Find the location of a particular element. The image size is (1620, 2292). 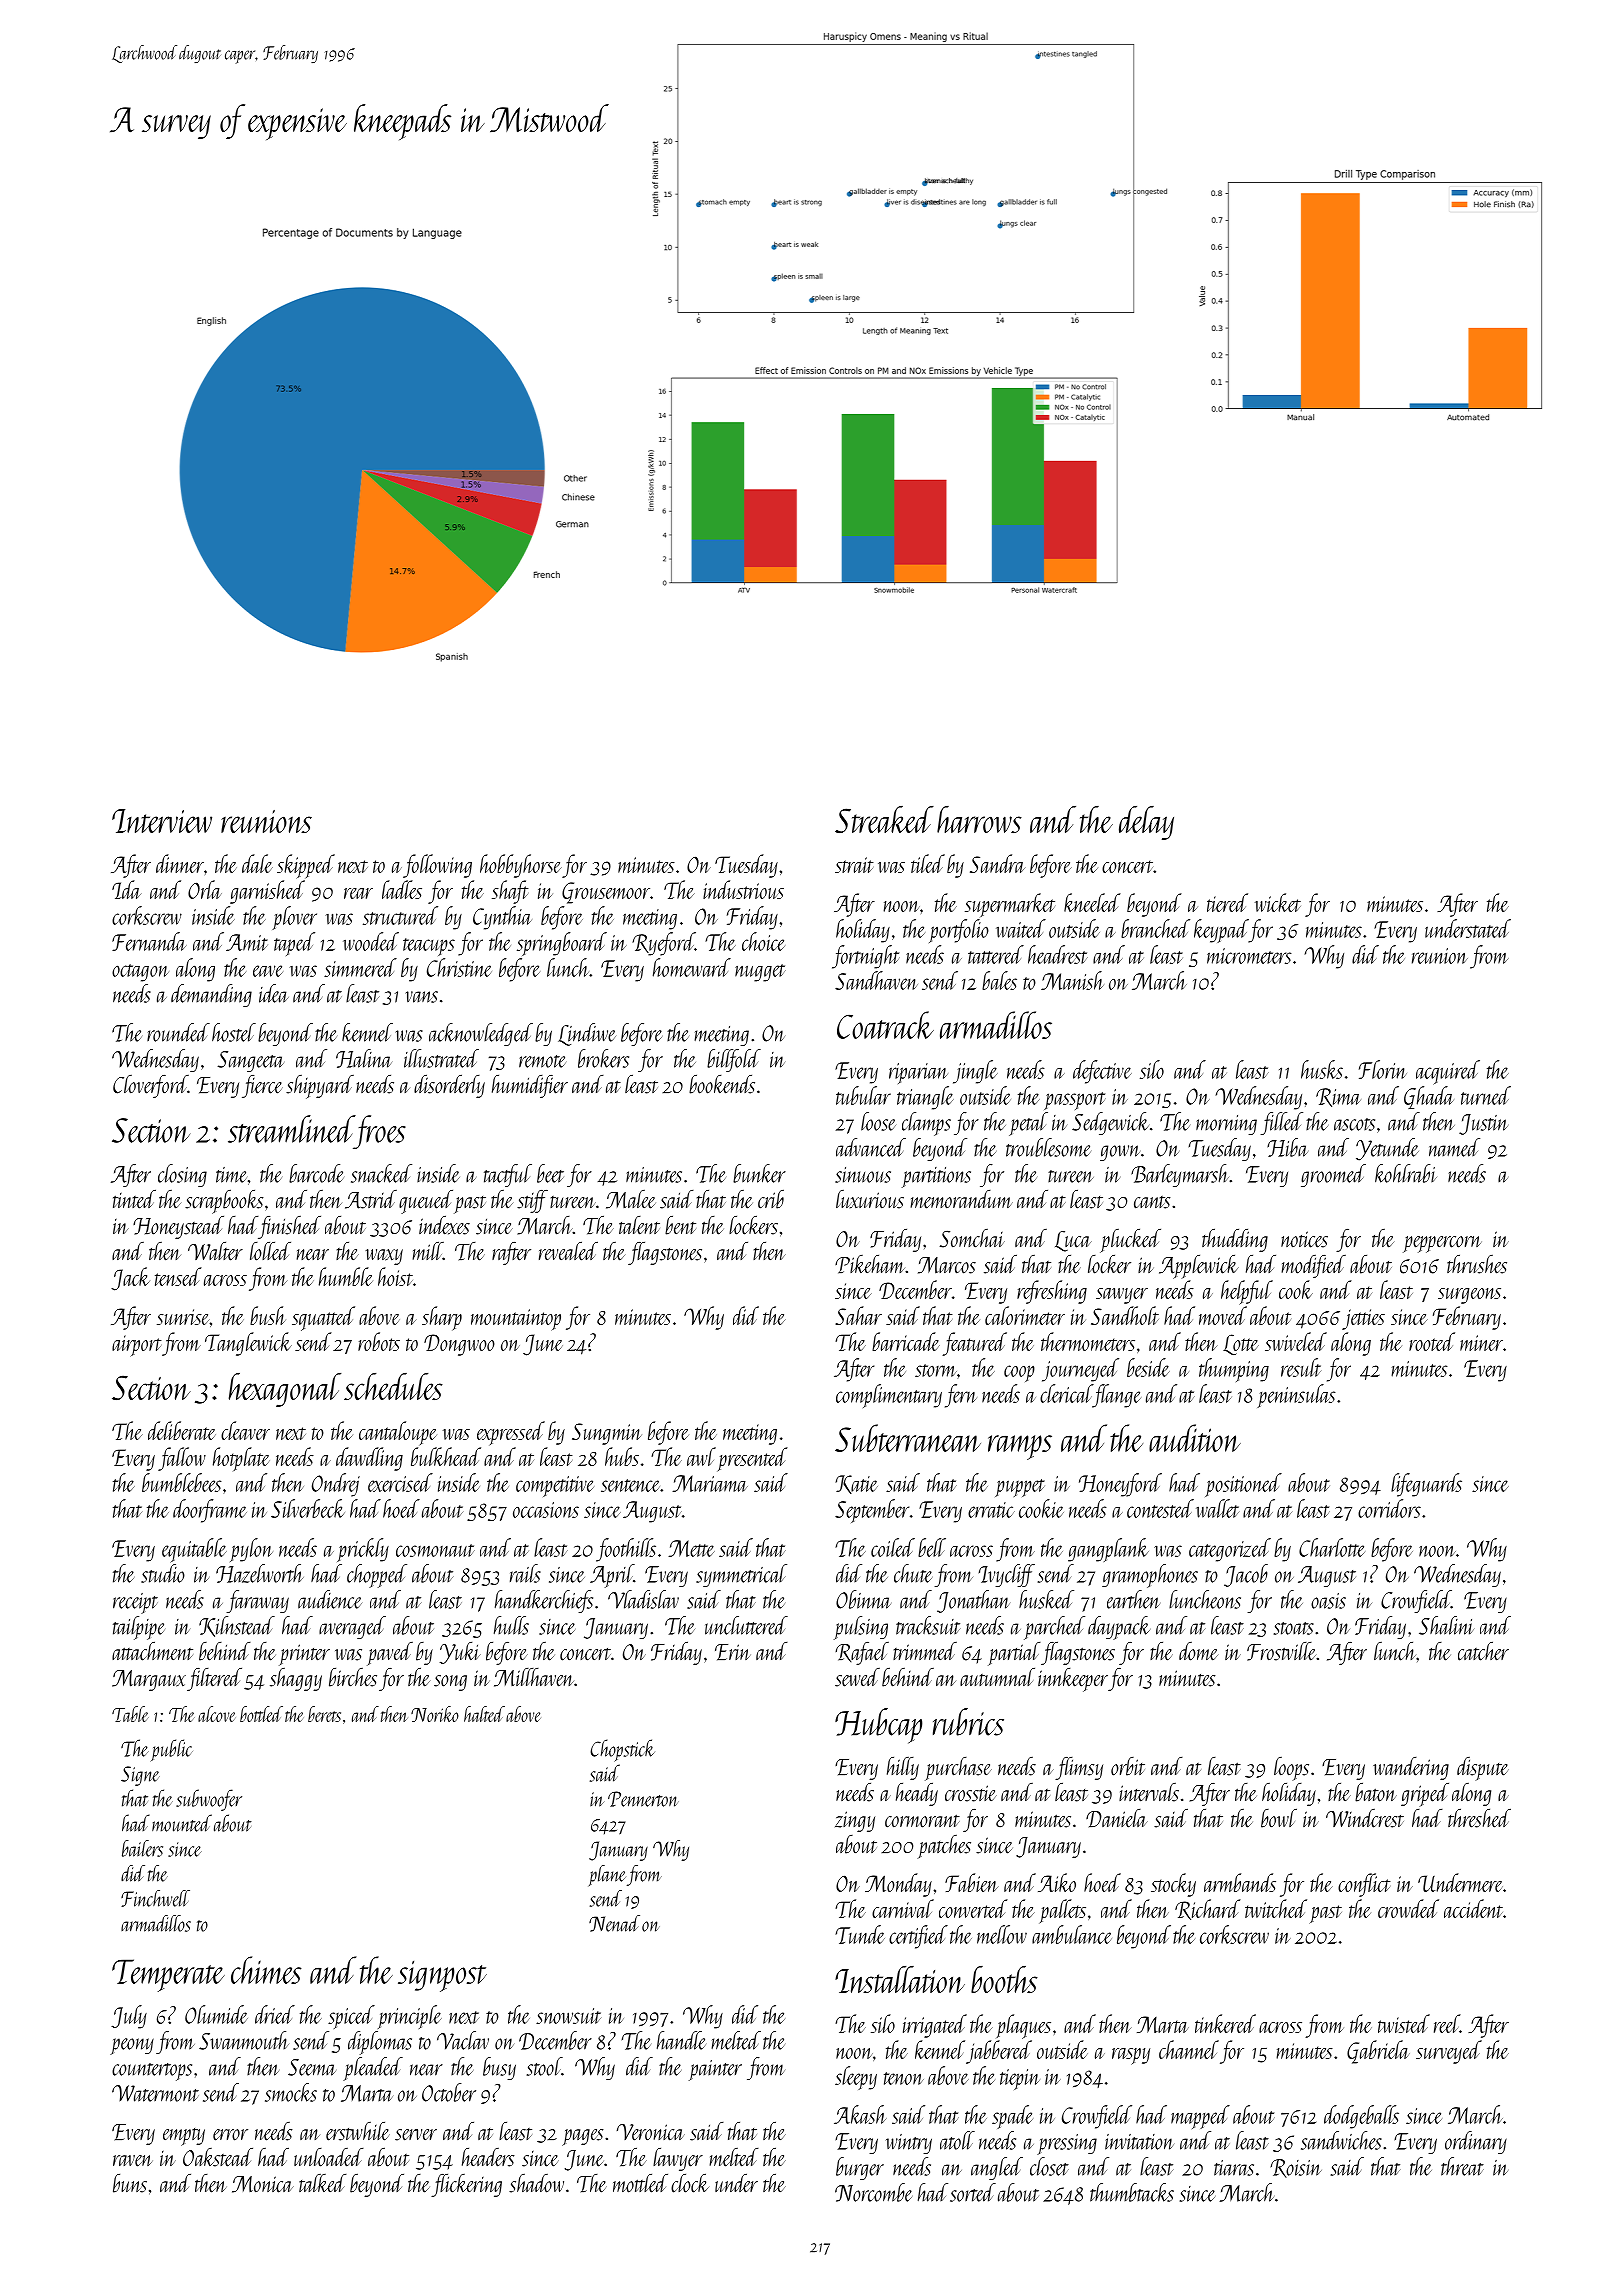

talked is located at coordinates (323, 2183).
